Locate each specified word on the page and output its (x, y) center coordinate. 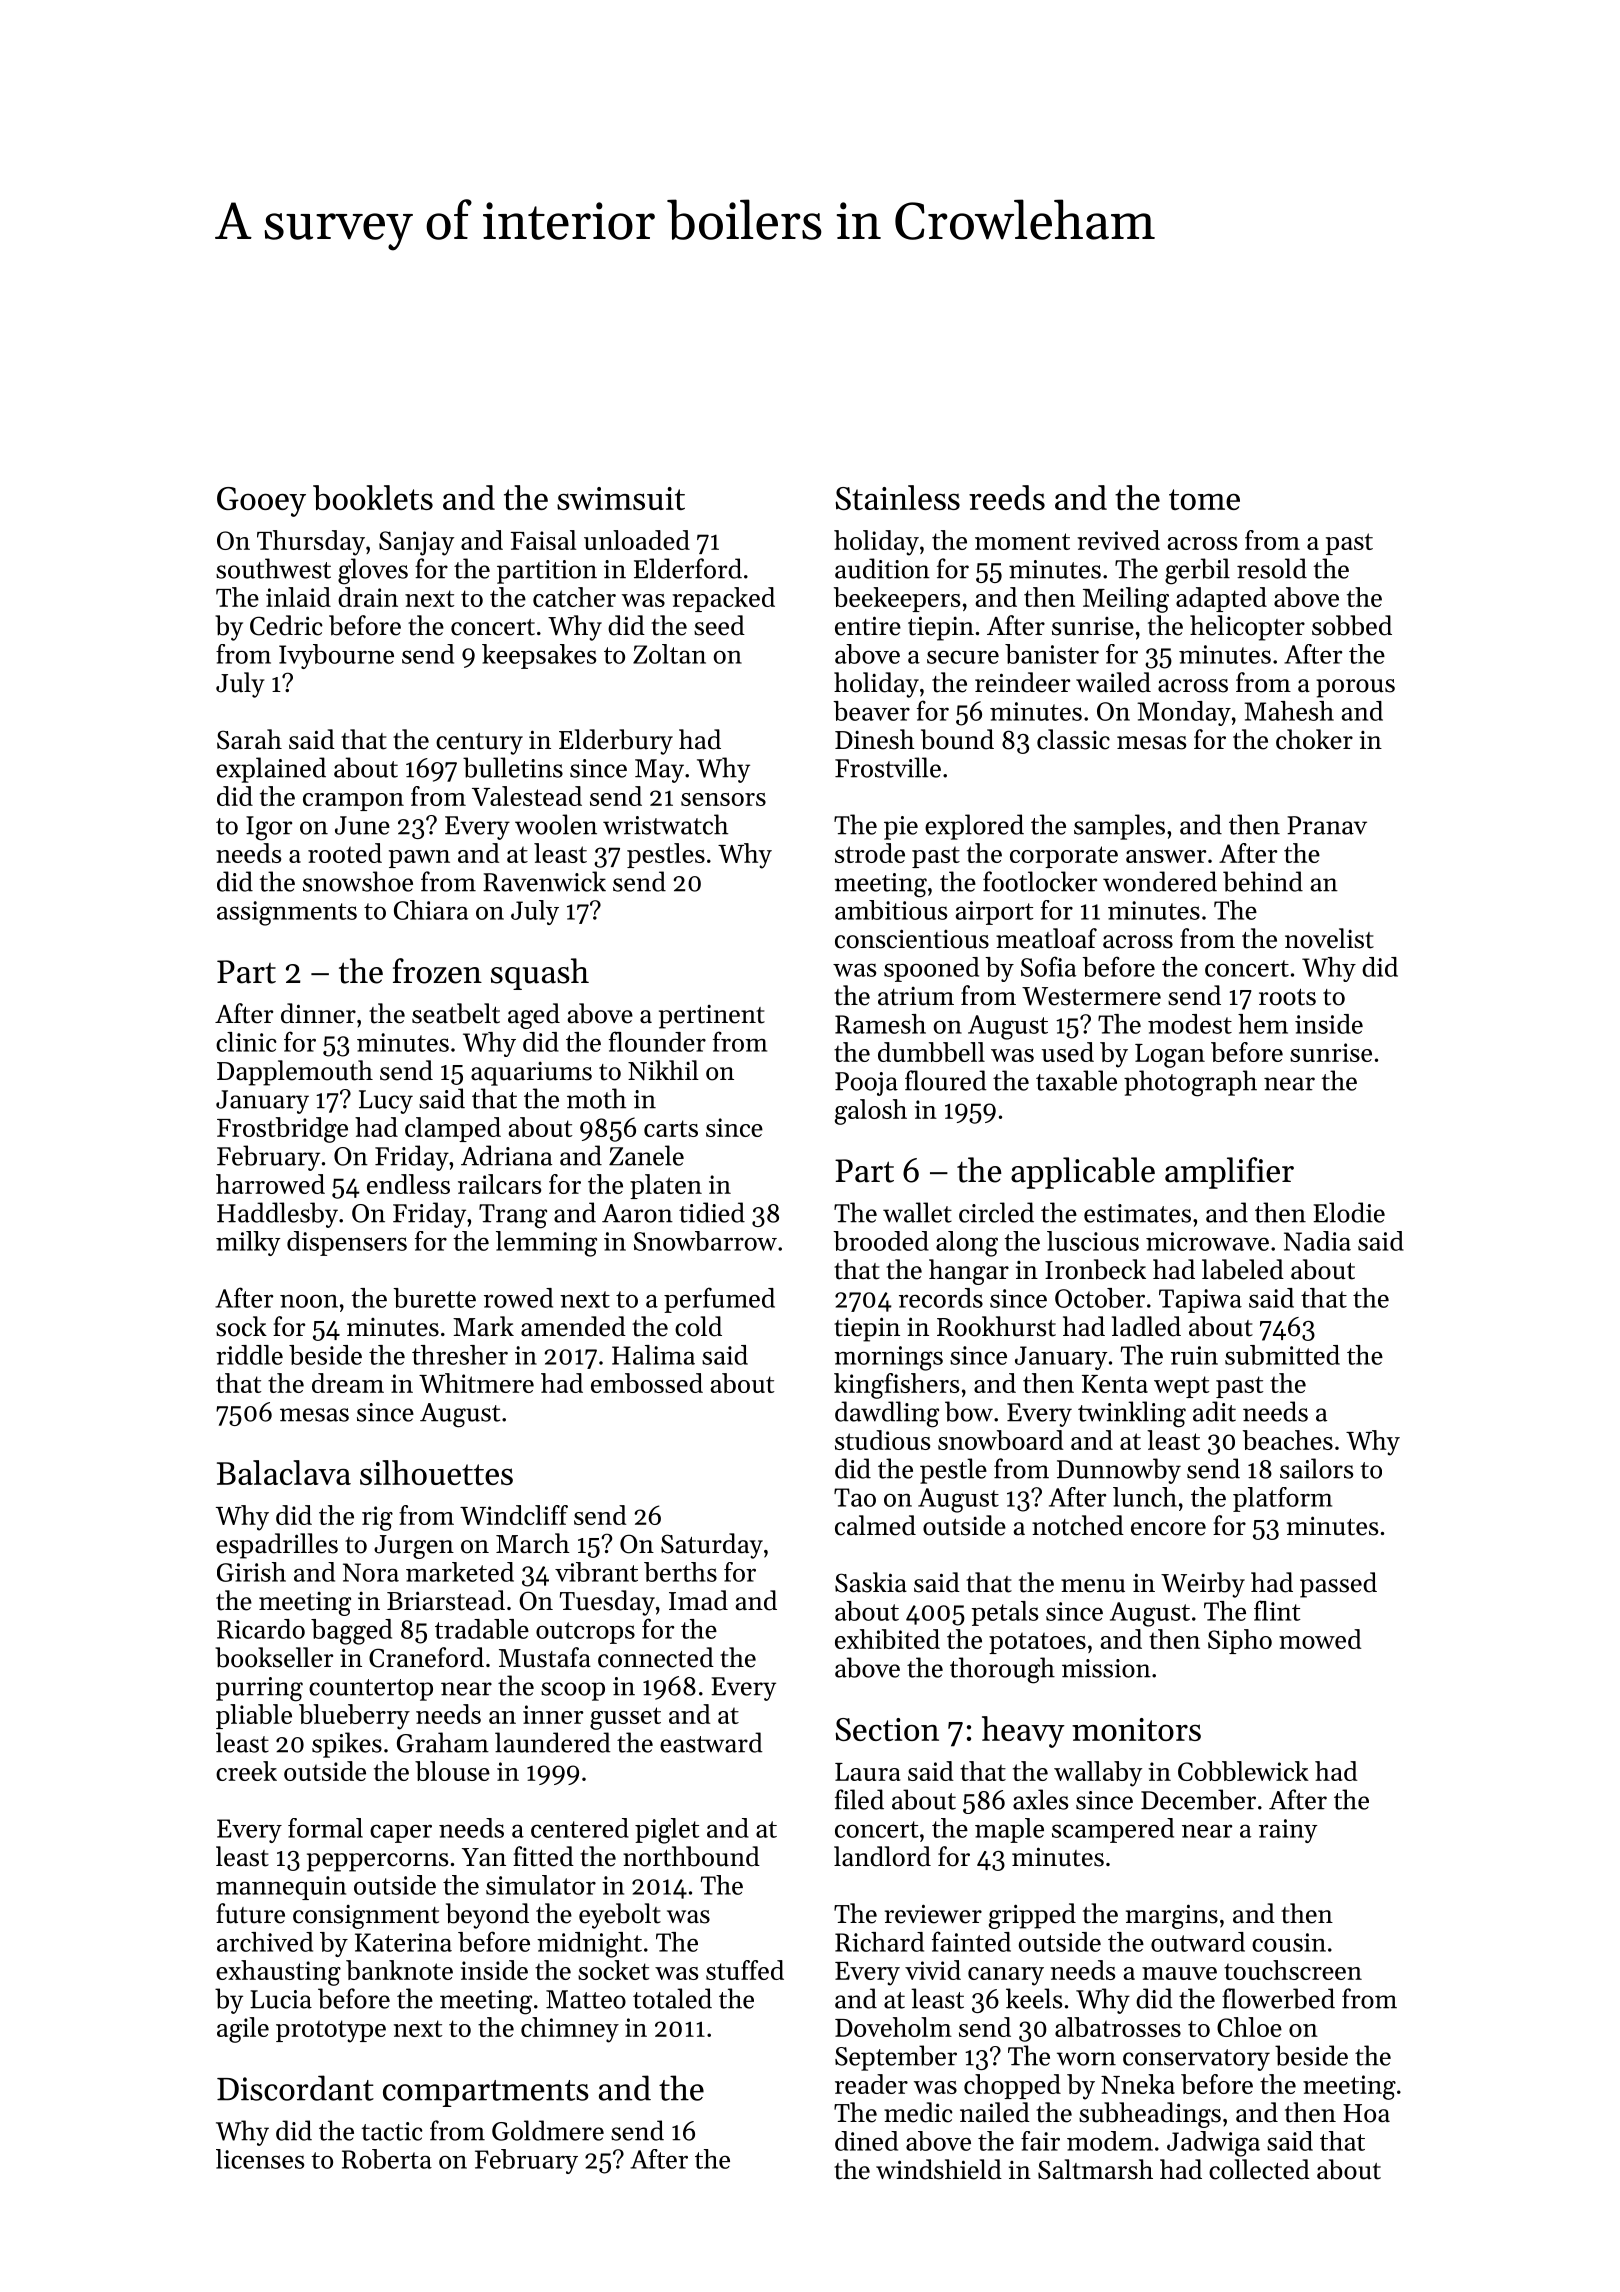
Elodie (1349, 1212)
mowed (1320, 1639)
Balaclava (284, 1472)
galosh (871, 1112)
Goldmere (548, 2130)
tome (1204, 499)
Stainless (898, 497)
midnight (589, 1945)
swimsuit (621, 498)
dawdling (887, 1414)
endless (408, 1184)
